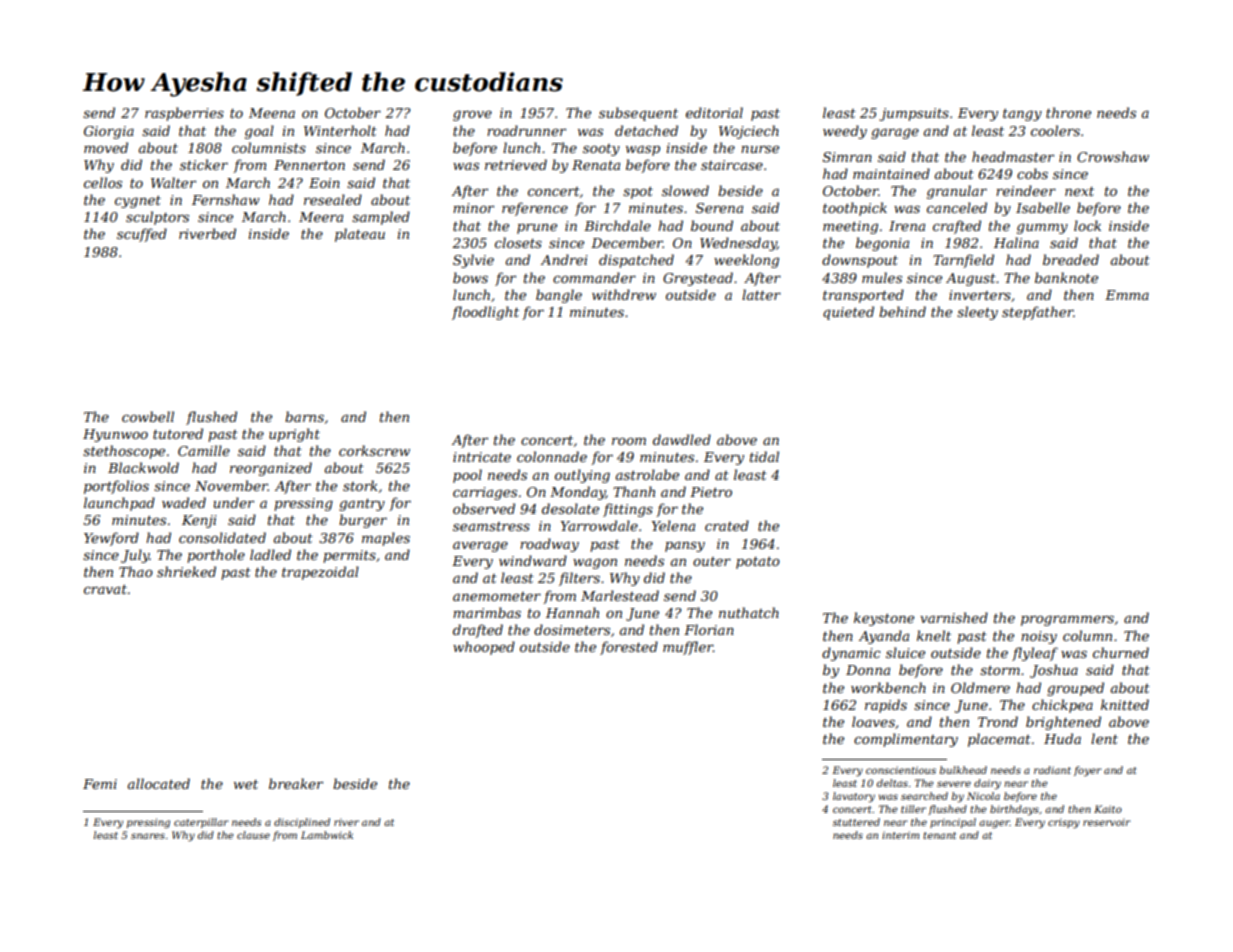 The image size is (1233, 952). What do you see at coordinates (900, 835) in the screenshot?
I see `interim` at bounding box center [900, 835].
